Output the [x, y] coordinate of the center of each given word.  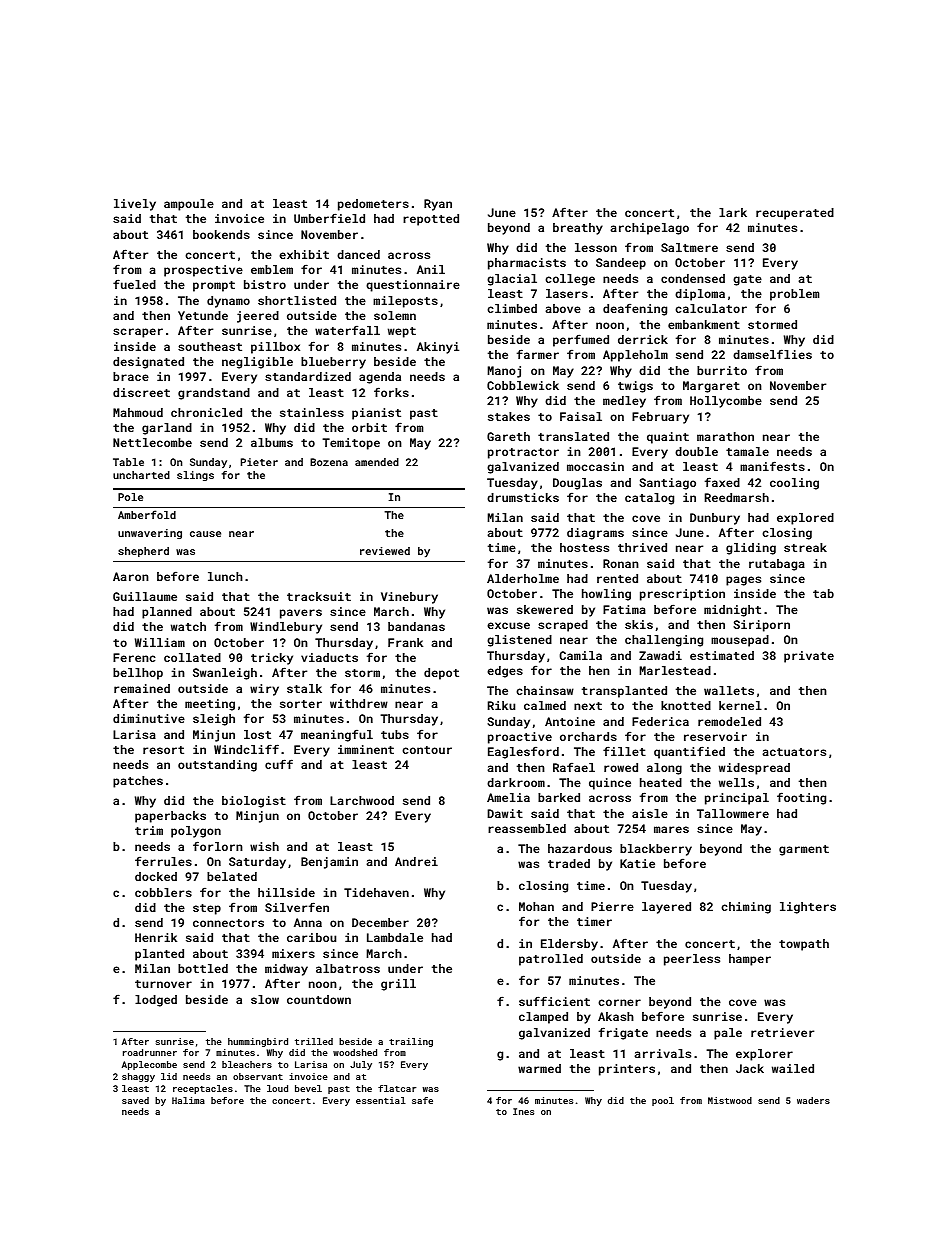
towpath [804, 945]
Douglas [577, 484]
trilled [314, 1041]
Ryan [438, 205]
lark [733, 212]
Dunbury [715, 519]
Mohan [536, 906]
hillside [286, 892]
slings [195, 476]
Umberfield [329, 218]
